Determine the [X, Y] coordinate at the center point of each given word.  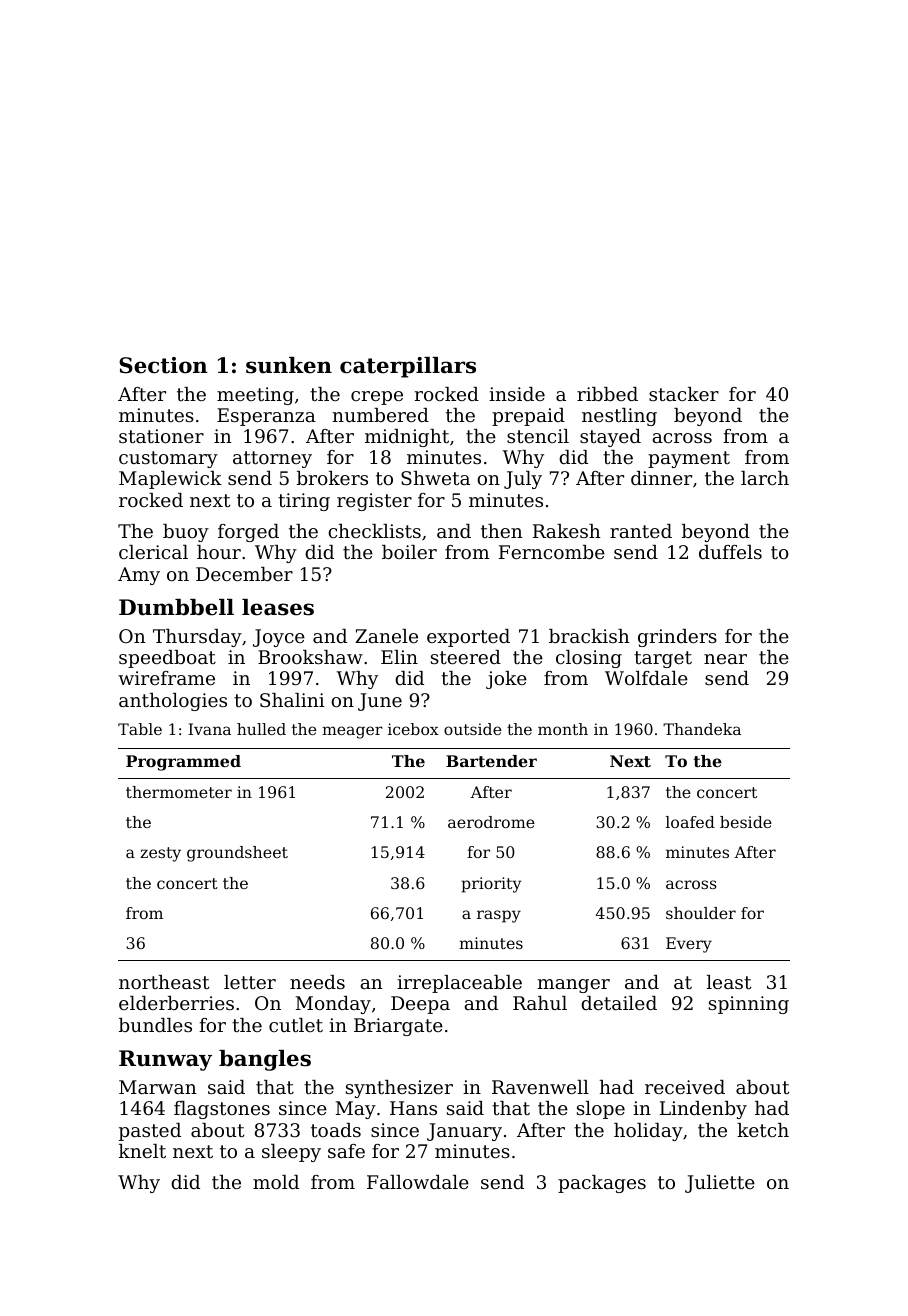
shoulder [701, 913]
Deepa [420, 1005]
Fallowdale [418, 1182]
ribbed [607, 394]
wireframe [166, 678]
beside [746, 822]
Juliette [720, 1184]
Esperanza [266, 417]
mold [276, 1182]
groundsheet [237, 854]
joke [506, 680]
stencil [538, 436]
